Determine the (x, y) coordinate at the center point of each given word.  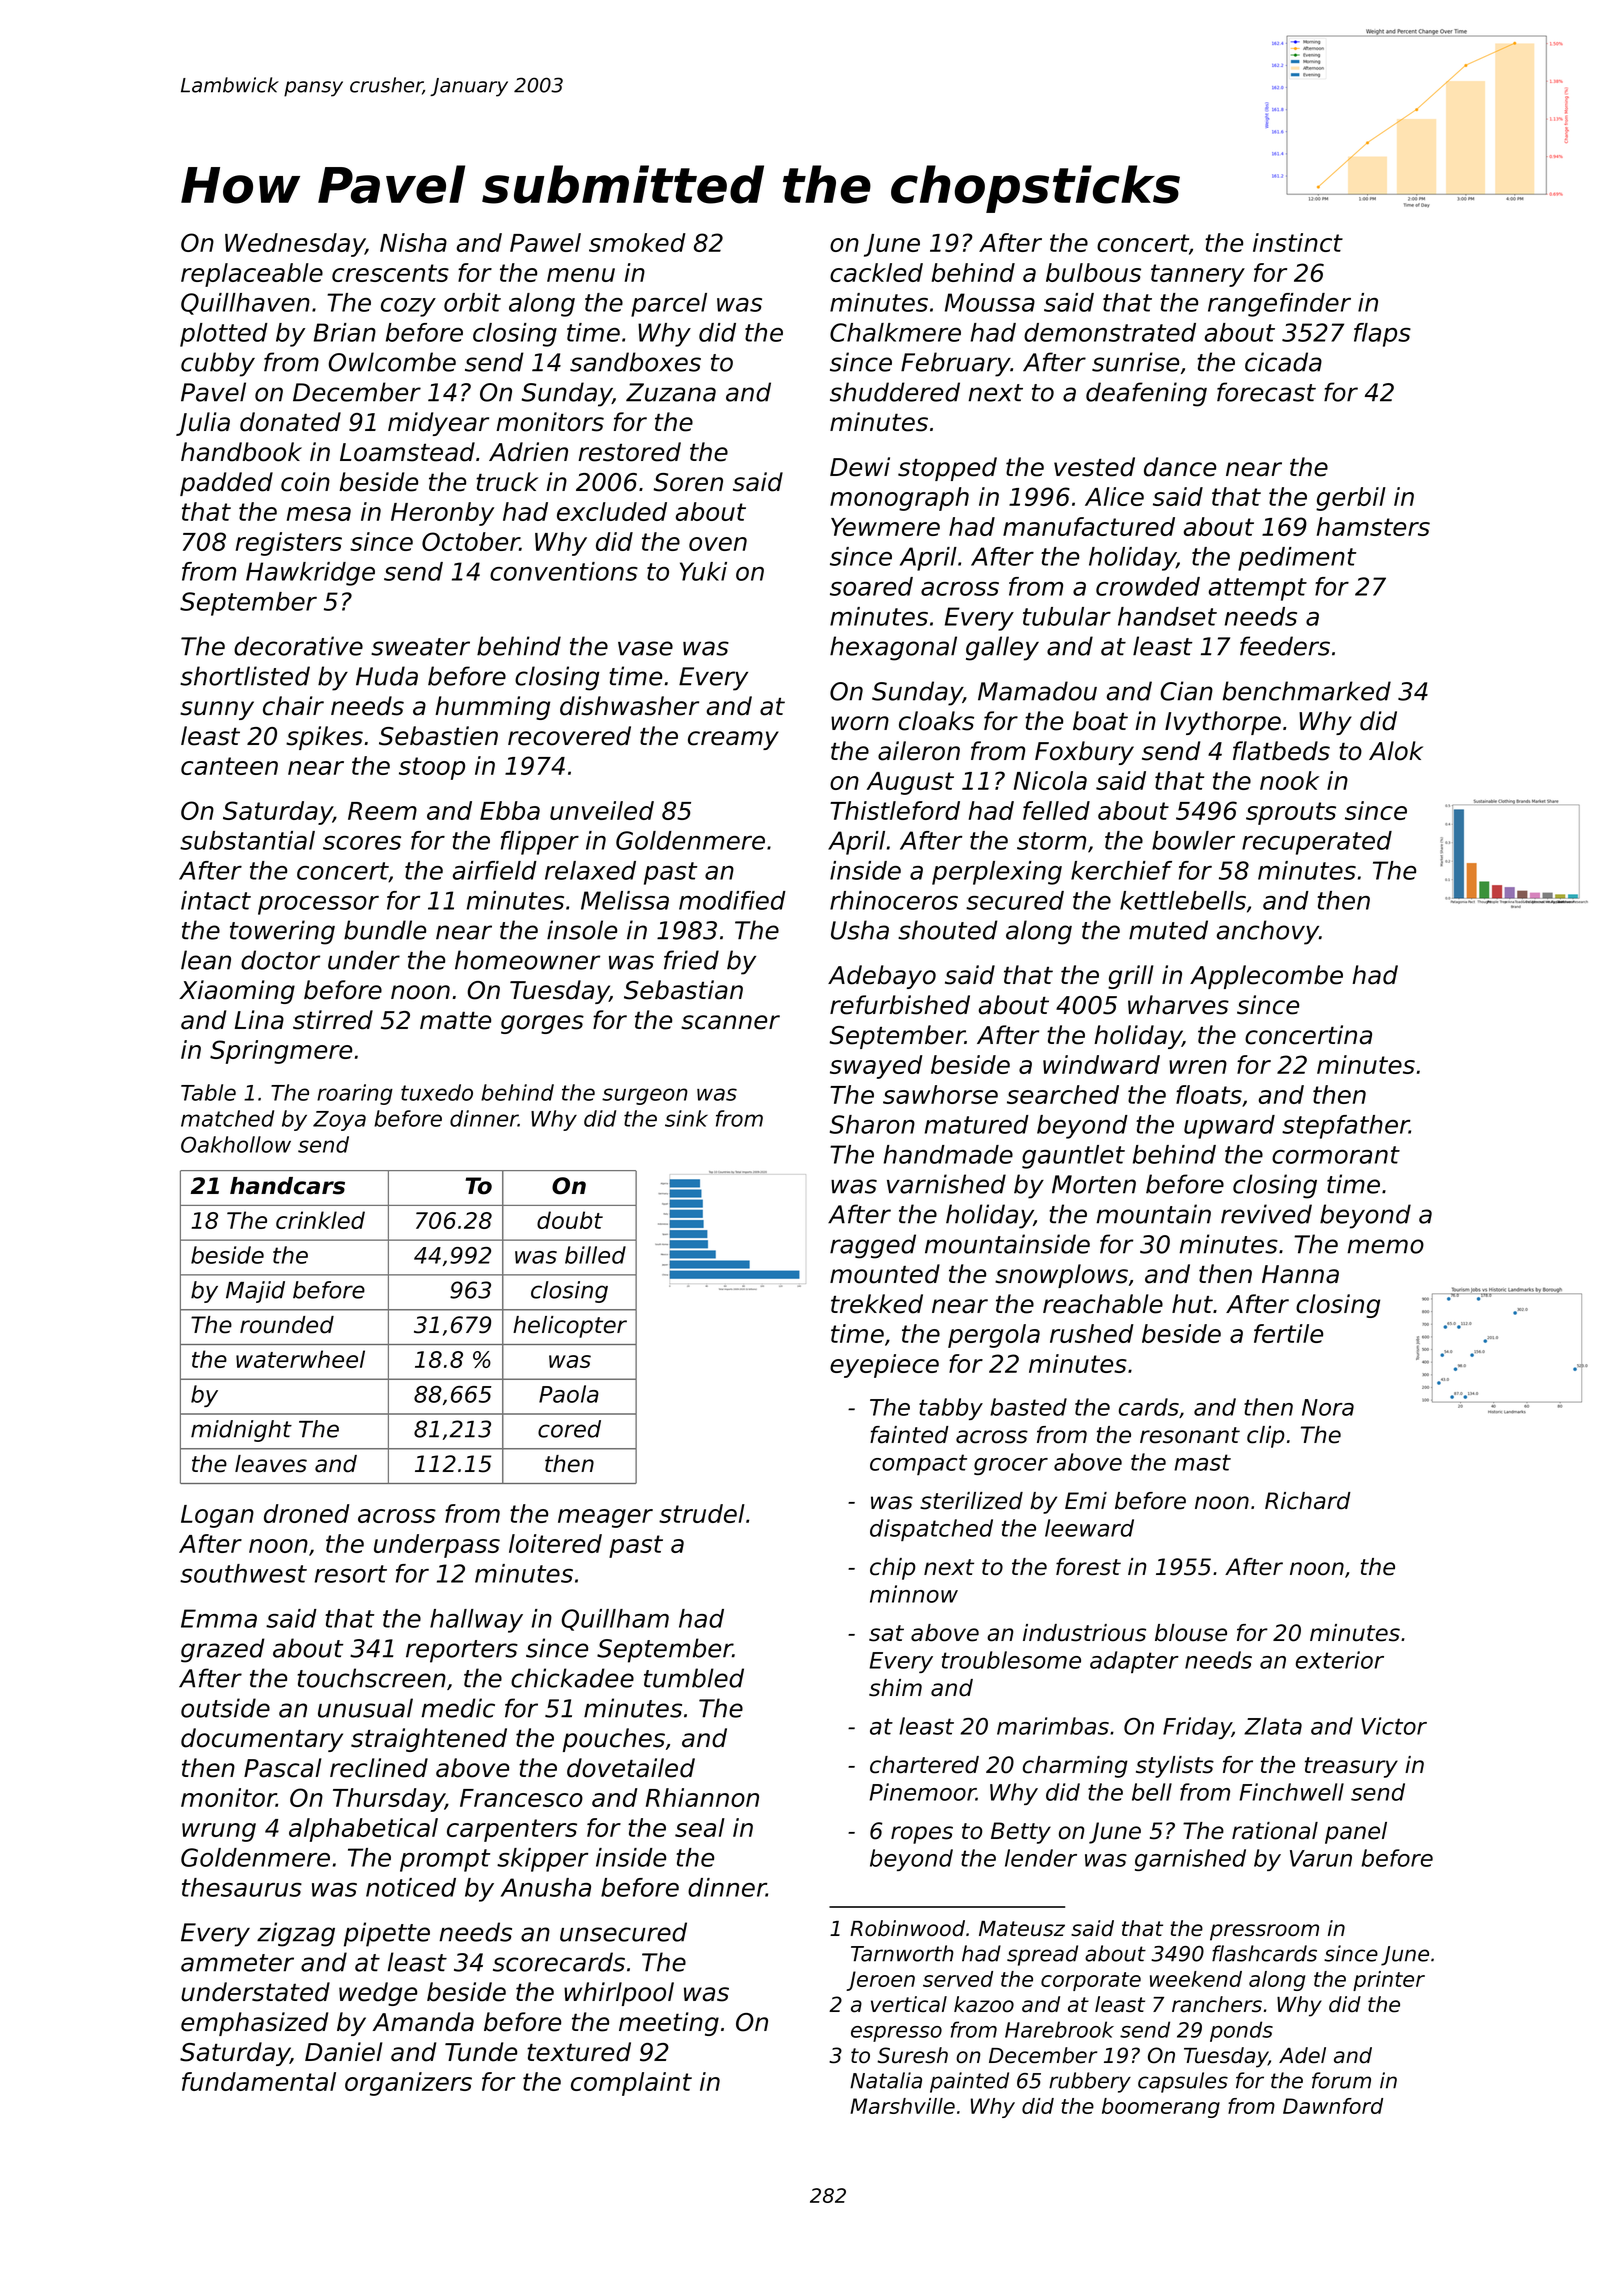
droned (307, 1513)
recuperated (1317, 843)
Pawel (545, 242)
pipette (387, 1934)
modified (732, 900)
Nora (1328, 1407)
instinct (1298, 242)
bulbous (1093, 272)
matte (455, 1021)
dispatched (931, 1530)
